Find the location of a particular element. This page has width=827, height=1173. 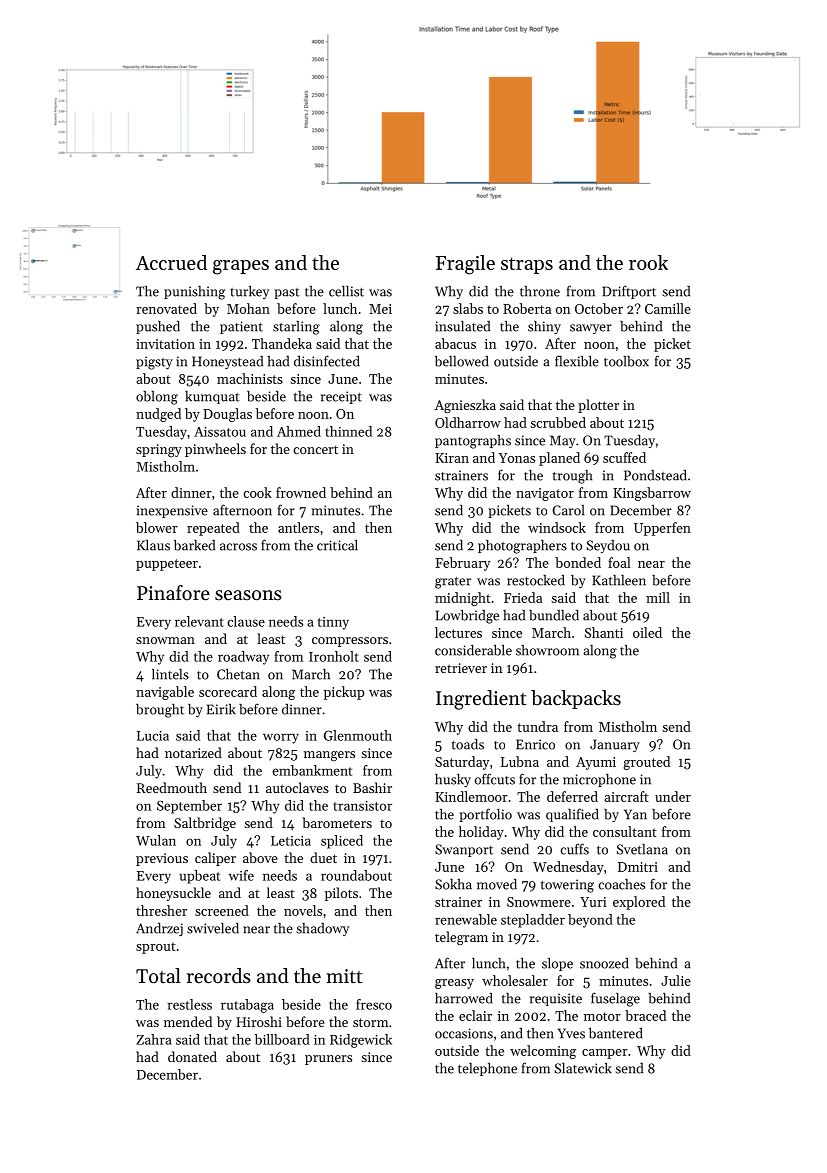

Accrued is located at coordinates (171, 262).
